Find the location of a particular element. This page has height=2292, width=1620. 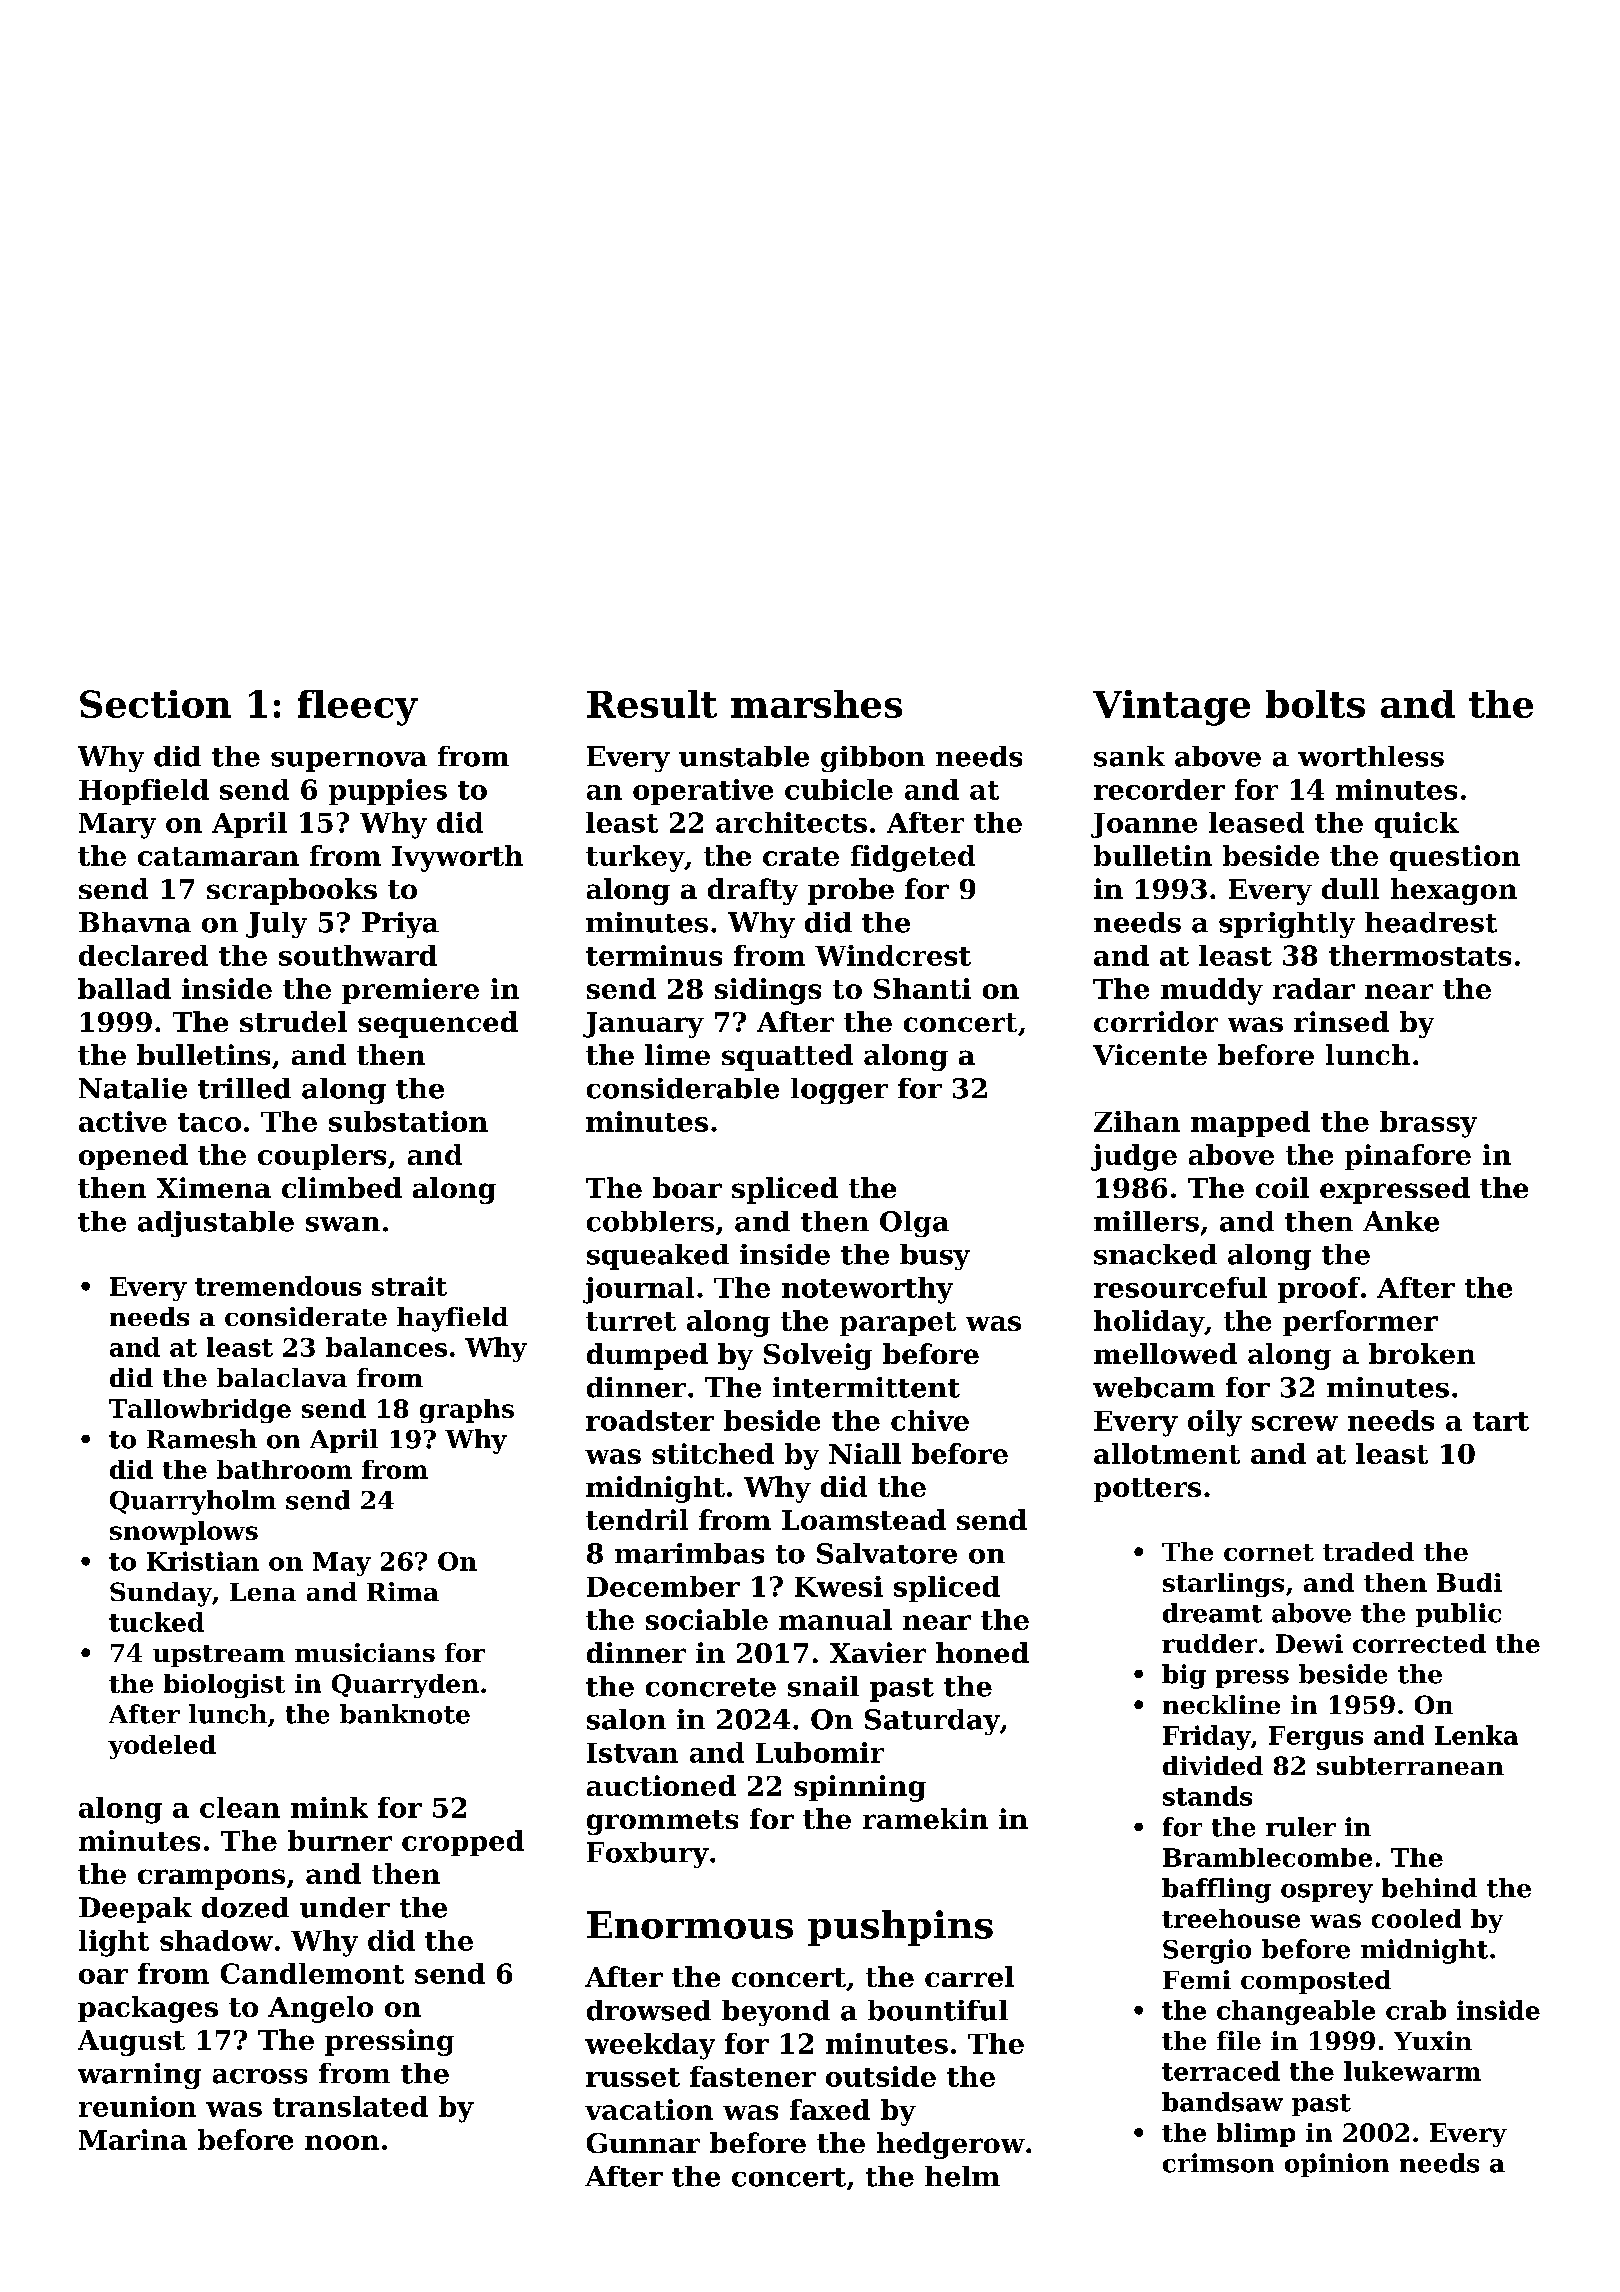

Gunnar is located at coordinates (643, 2143).
